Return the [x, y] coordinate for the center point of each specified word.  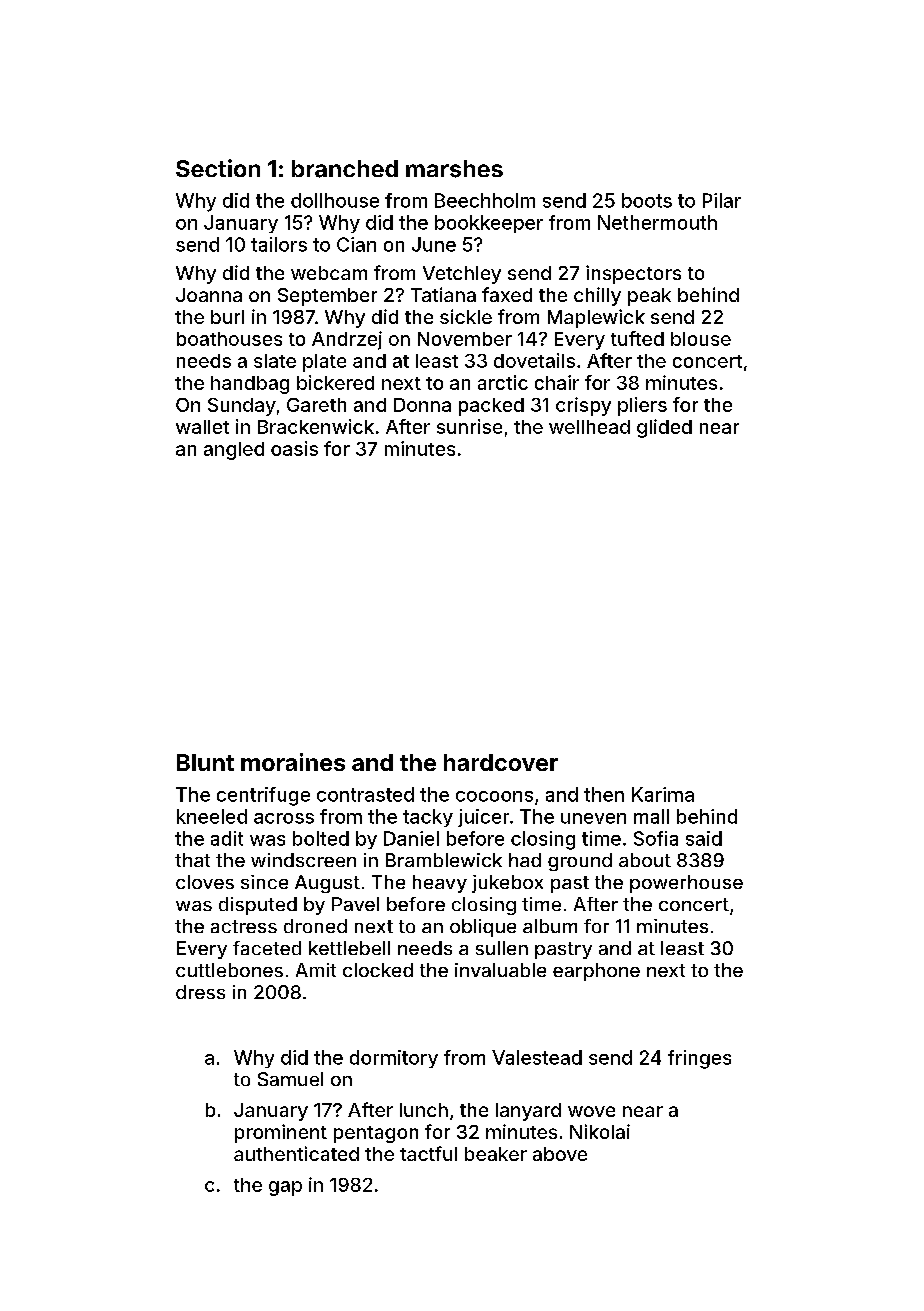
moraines [293, 762]
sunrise [469, 426]
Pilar [722, 200]
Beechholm [485, 200]
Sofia [656, 838]
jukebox [507, 884]
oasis [294, 448]
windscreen [303, 860]
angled [234, 451]
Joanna [209, 295]
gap [285, 1188]
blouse [701, 339]
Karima [663, 794]
